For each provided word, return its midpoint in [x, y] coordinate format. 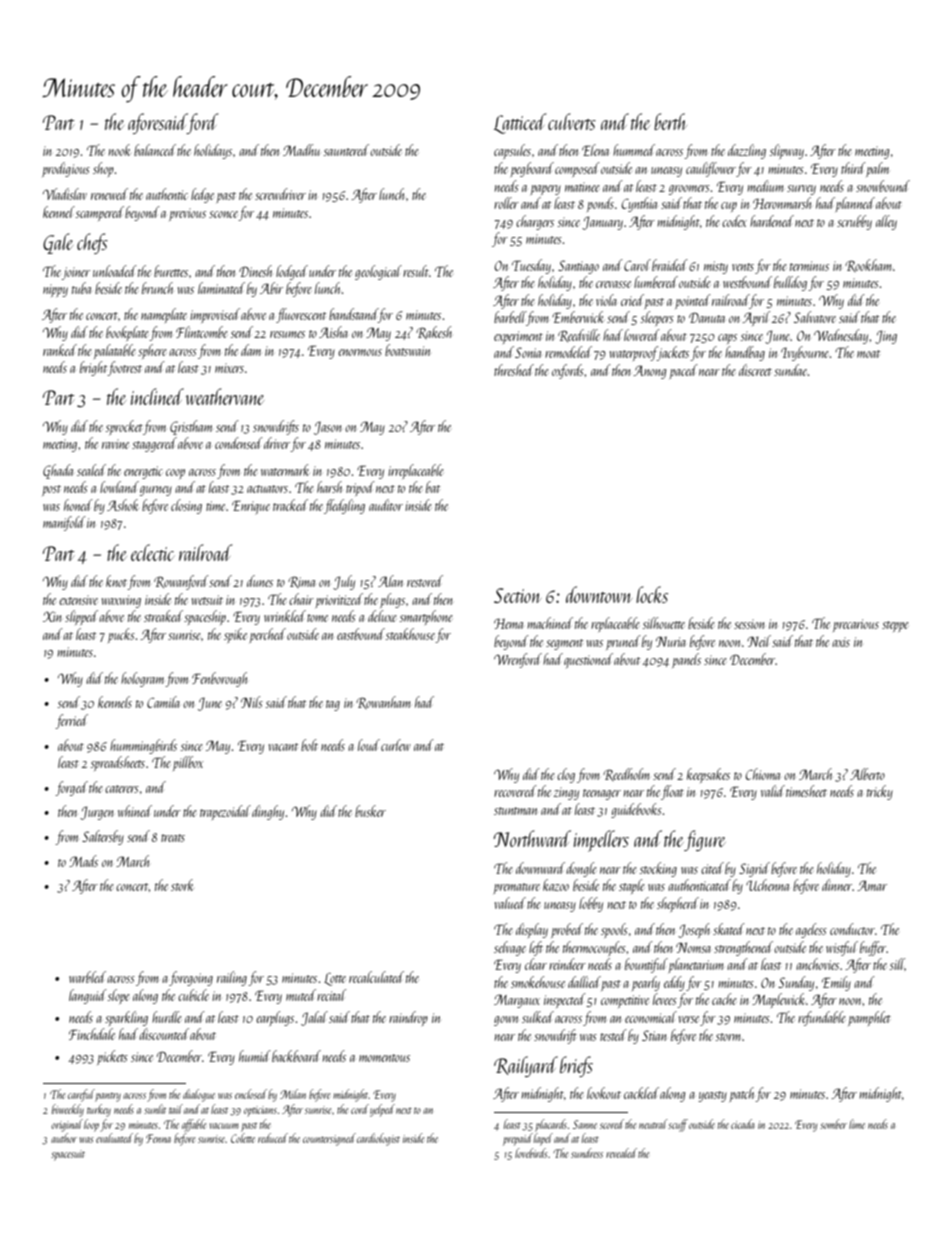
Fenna [158, 1138]
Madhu [301, 150]
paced [683, 371]
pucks [121, 635]
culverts [572, 121]
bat [433, 487]
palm [877, 169]
